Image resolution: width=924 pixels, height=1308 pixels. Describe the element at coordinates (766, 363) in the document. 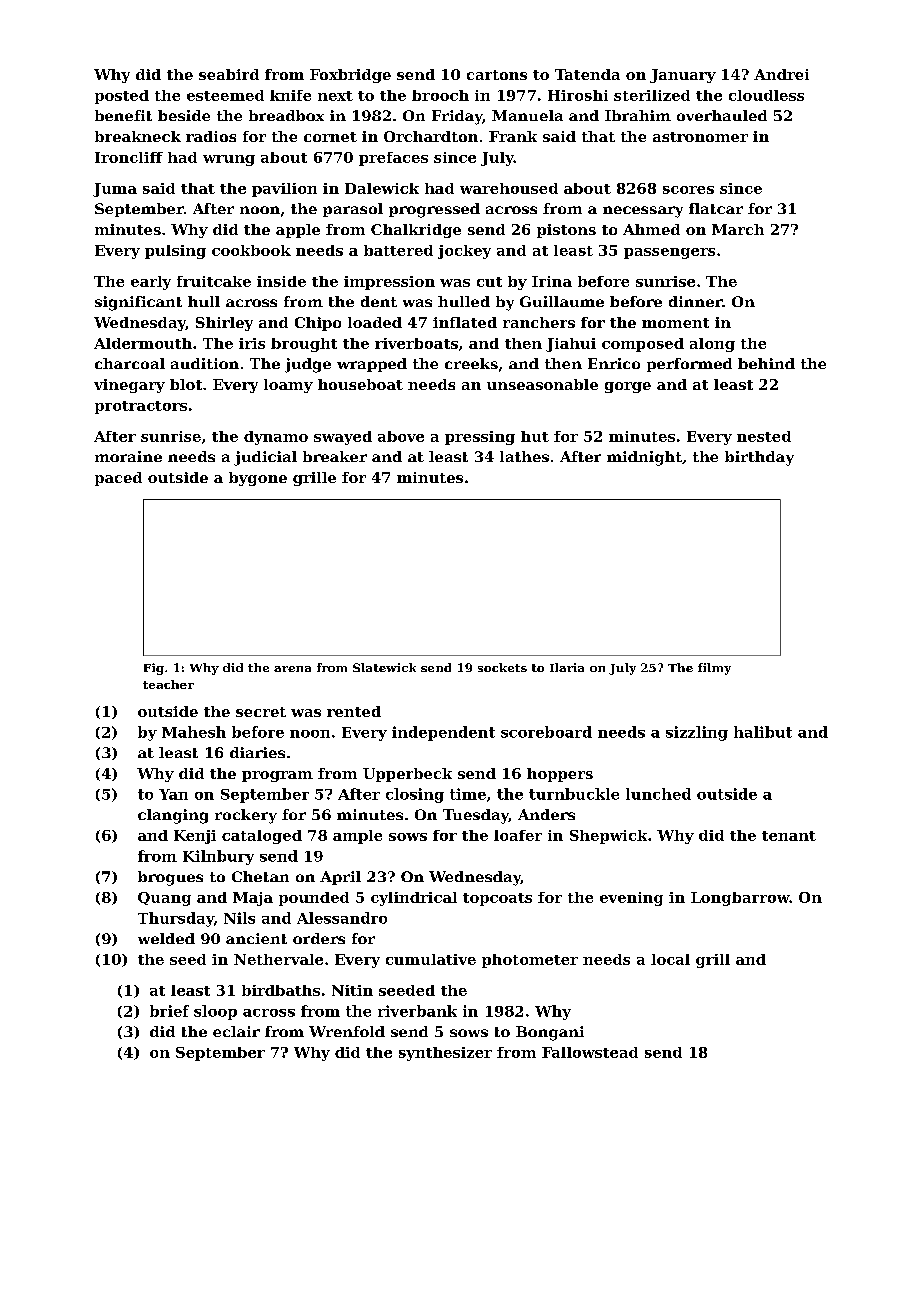

I see `behind` at that location.
